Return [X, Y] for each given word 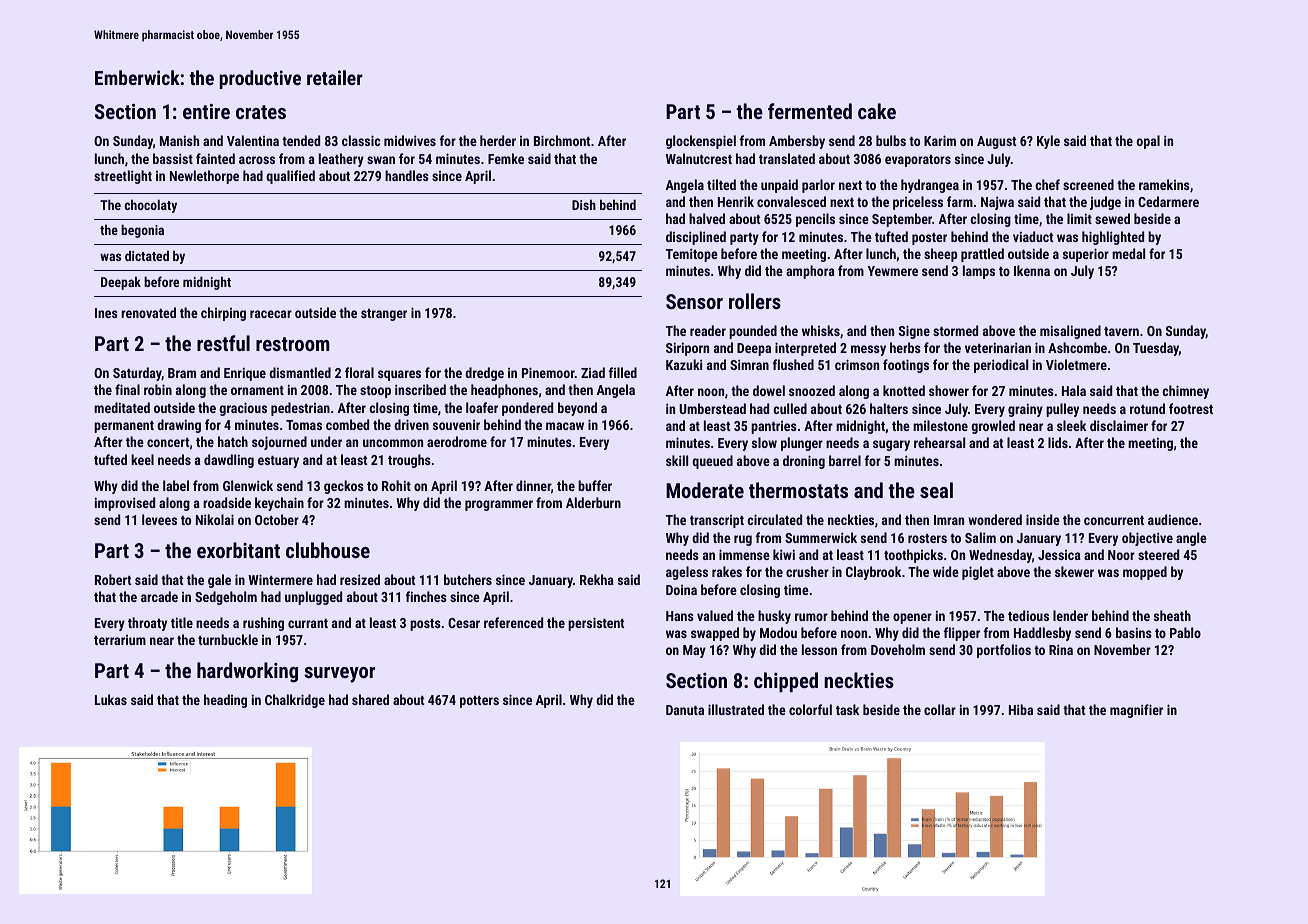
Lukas [111, 699]
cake [877, 111]
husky [774, 617]
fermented [810, 111]
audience [1173, 519]
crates [261, 112]
